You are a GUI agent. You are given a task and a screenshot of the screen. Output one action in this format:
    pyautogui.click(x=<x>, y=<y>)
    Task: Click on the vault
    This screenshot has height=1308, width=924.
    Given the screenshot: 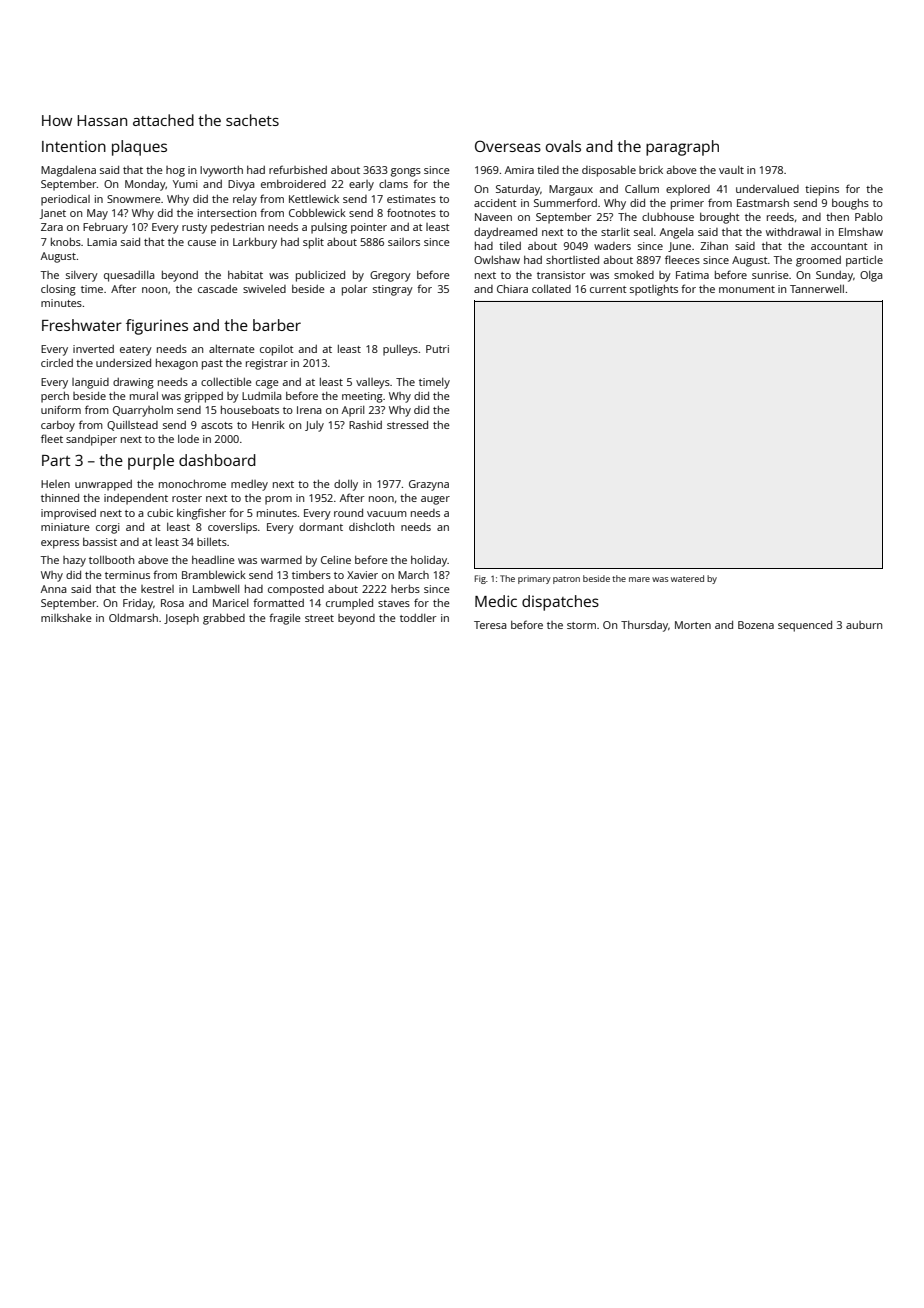 What is the action you would take?
    pyautogui.click(x=731, y=170)
